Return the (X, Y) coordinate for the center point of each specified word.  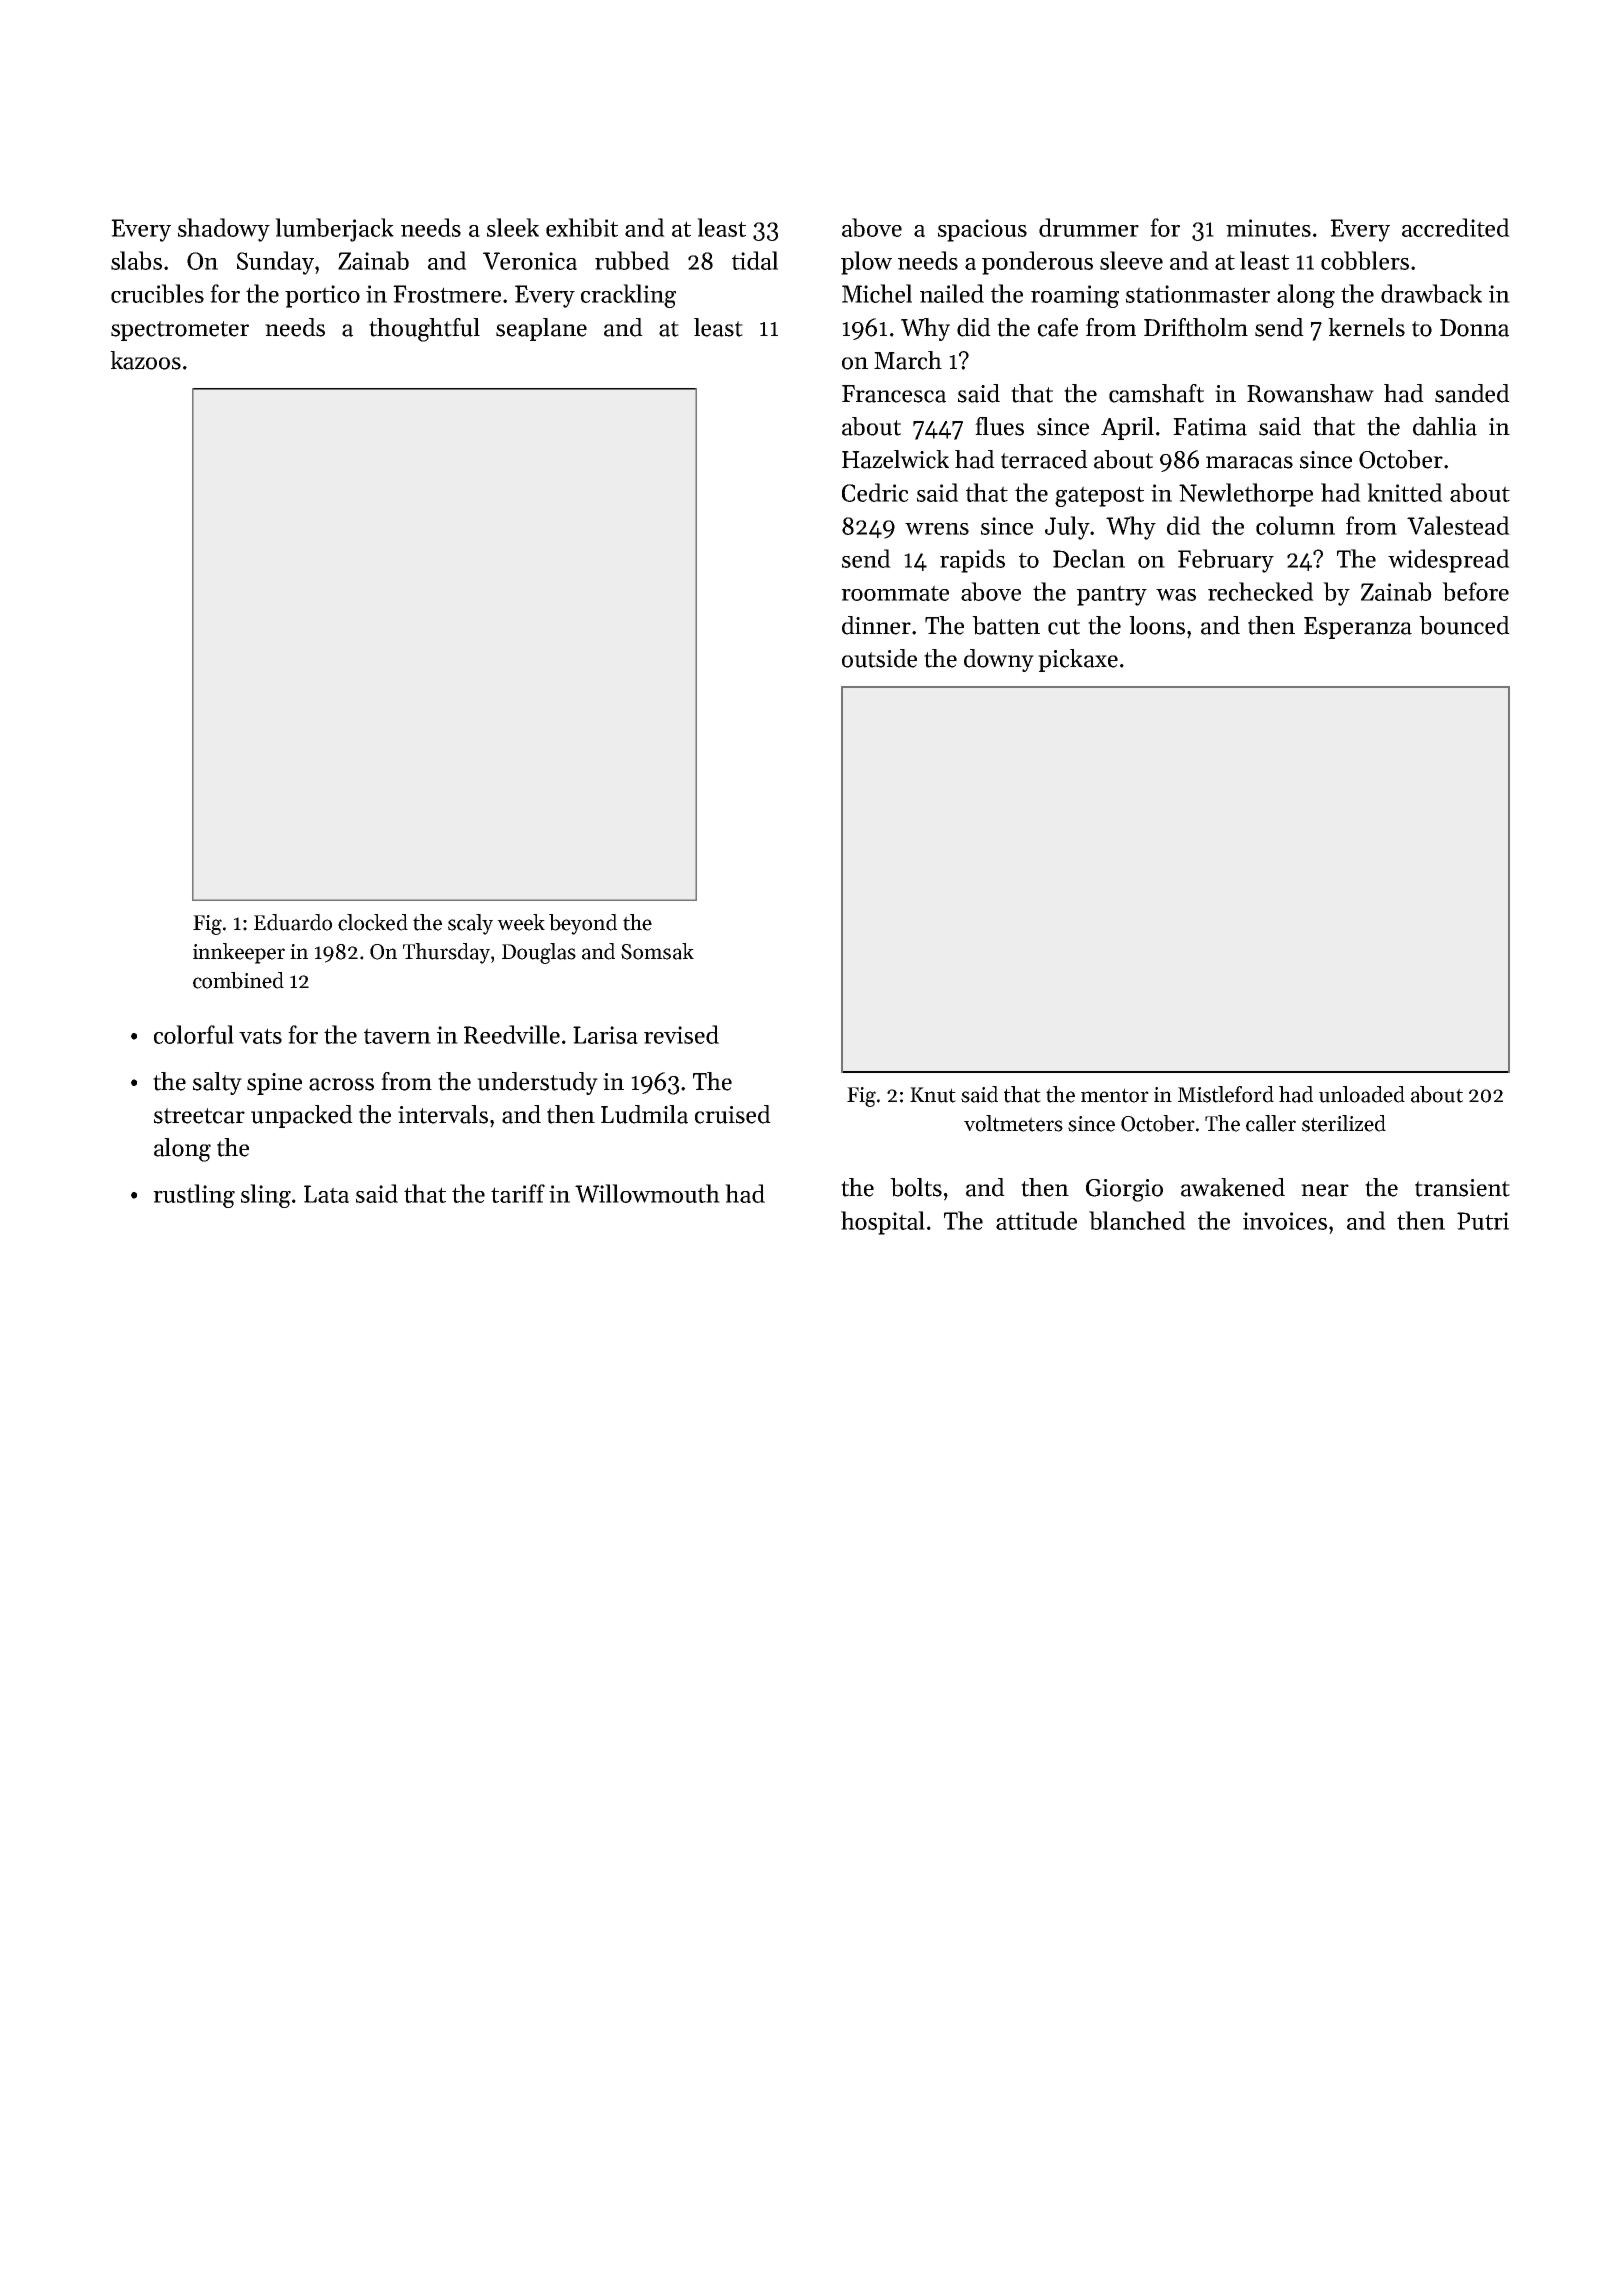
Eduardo (293, 922)
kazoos (145, 360)
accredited (1456, 227)
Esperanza (1358, 628)
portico (322, 296)
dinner (876, 625)
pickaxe (1078, 660)
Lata (326, 1194)
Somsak (657, 951)
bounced (1464, 625)
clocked (373, 922)
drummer (1089, 227)
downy (999, 660)
